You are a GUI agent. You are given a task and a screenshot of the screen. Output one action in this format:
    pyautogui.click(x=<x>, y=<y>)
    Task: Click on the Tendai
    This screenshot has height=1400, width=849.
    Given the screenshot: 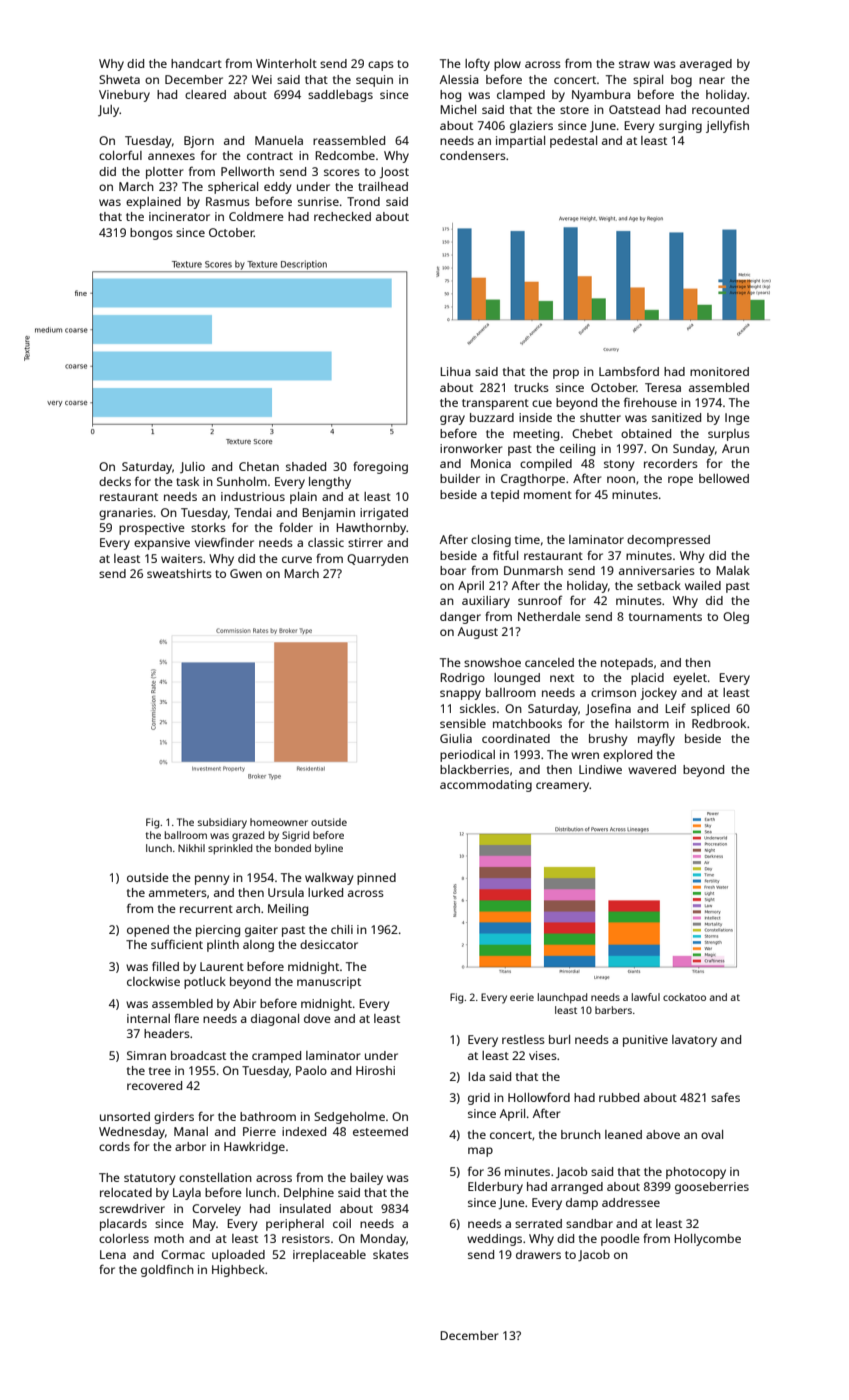 What is the action you would take?
    pyautogui.click(x=252, y=512)
